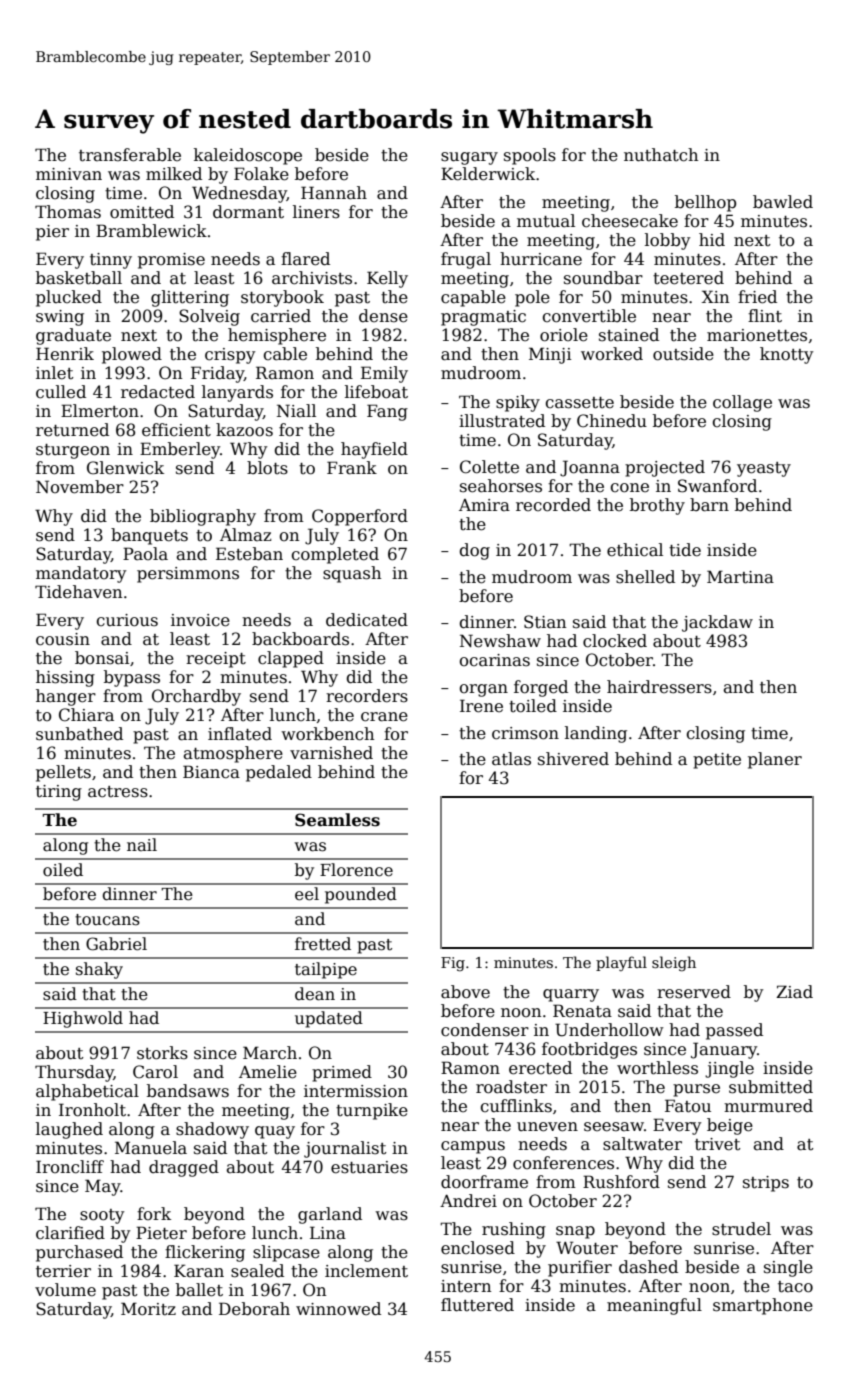  I want to click on omitted, so click(142, 212).
